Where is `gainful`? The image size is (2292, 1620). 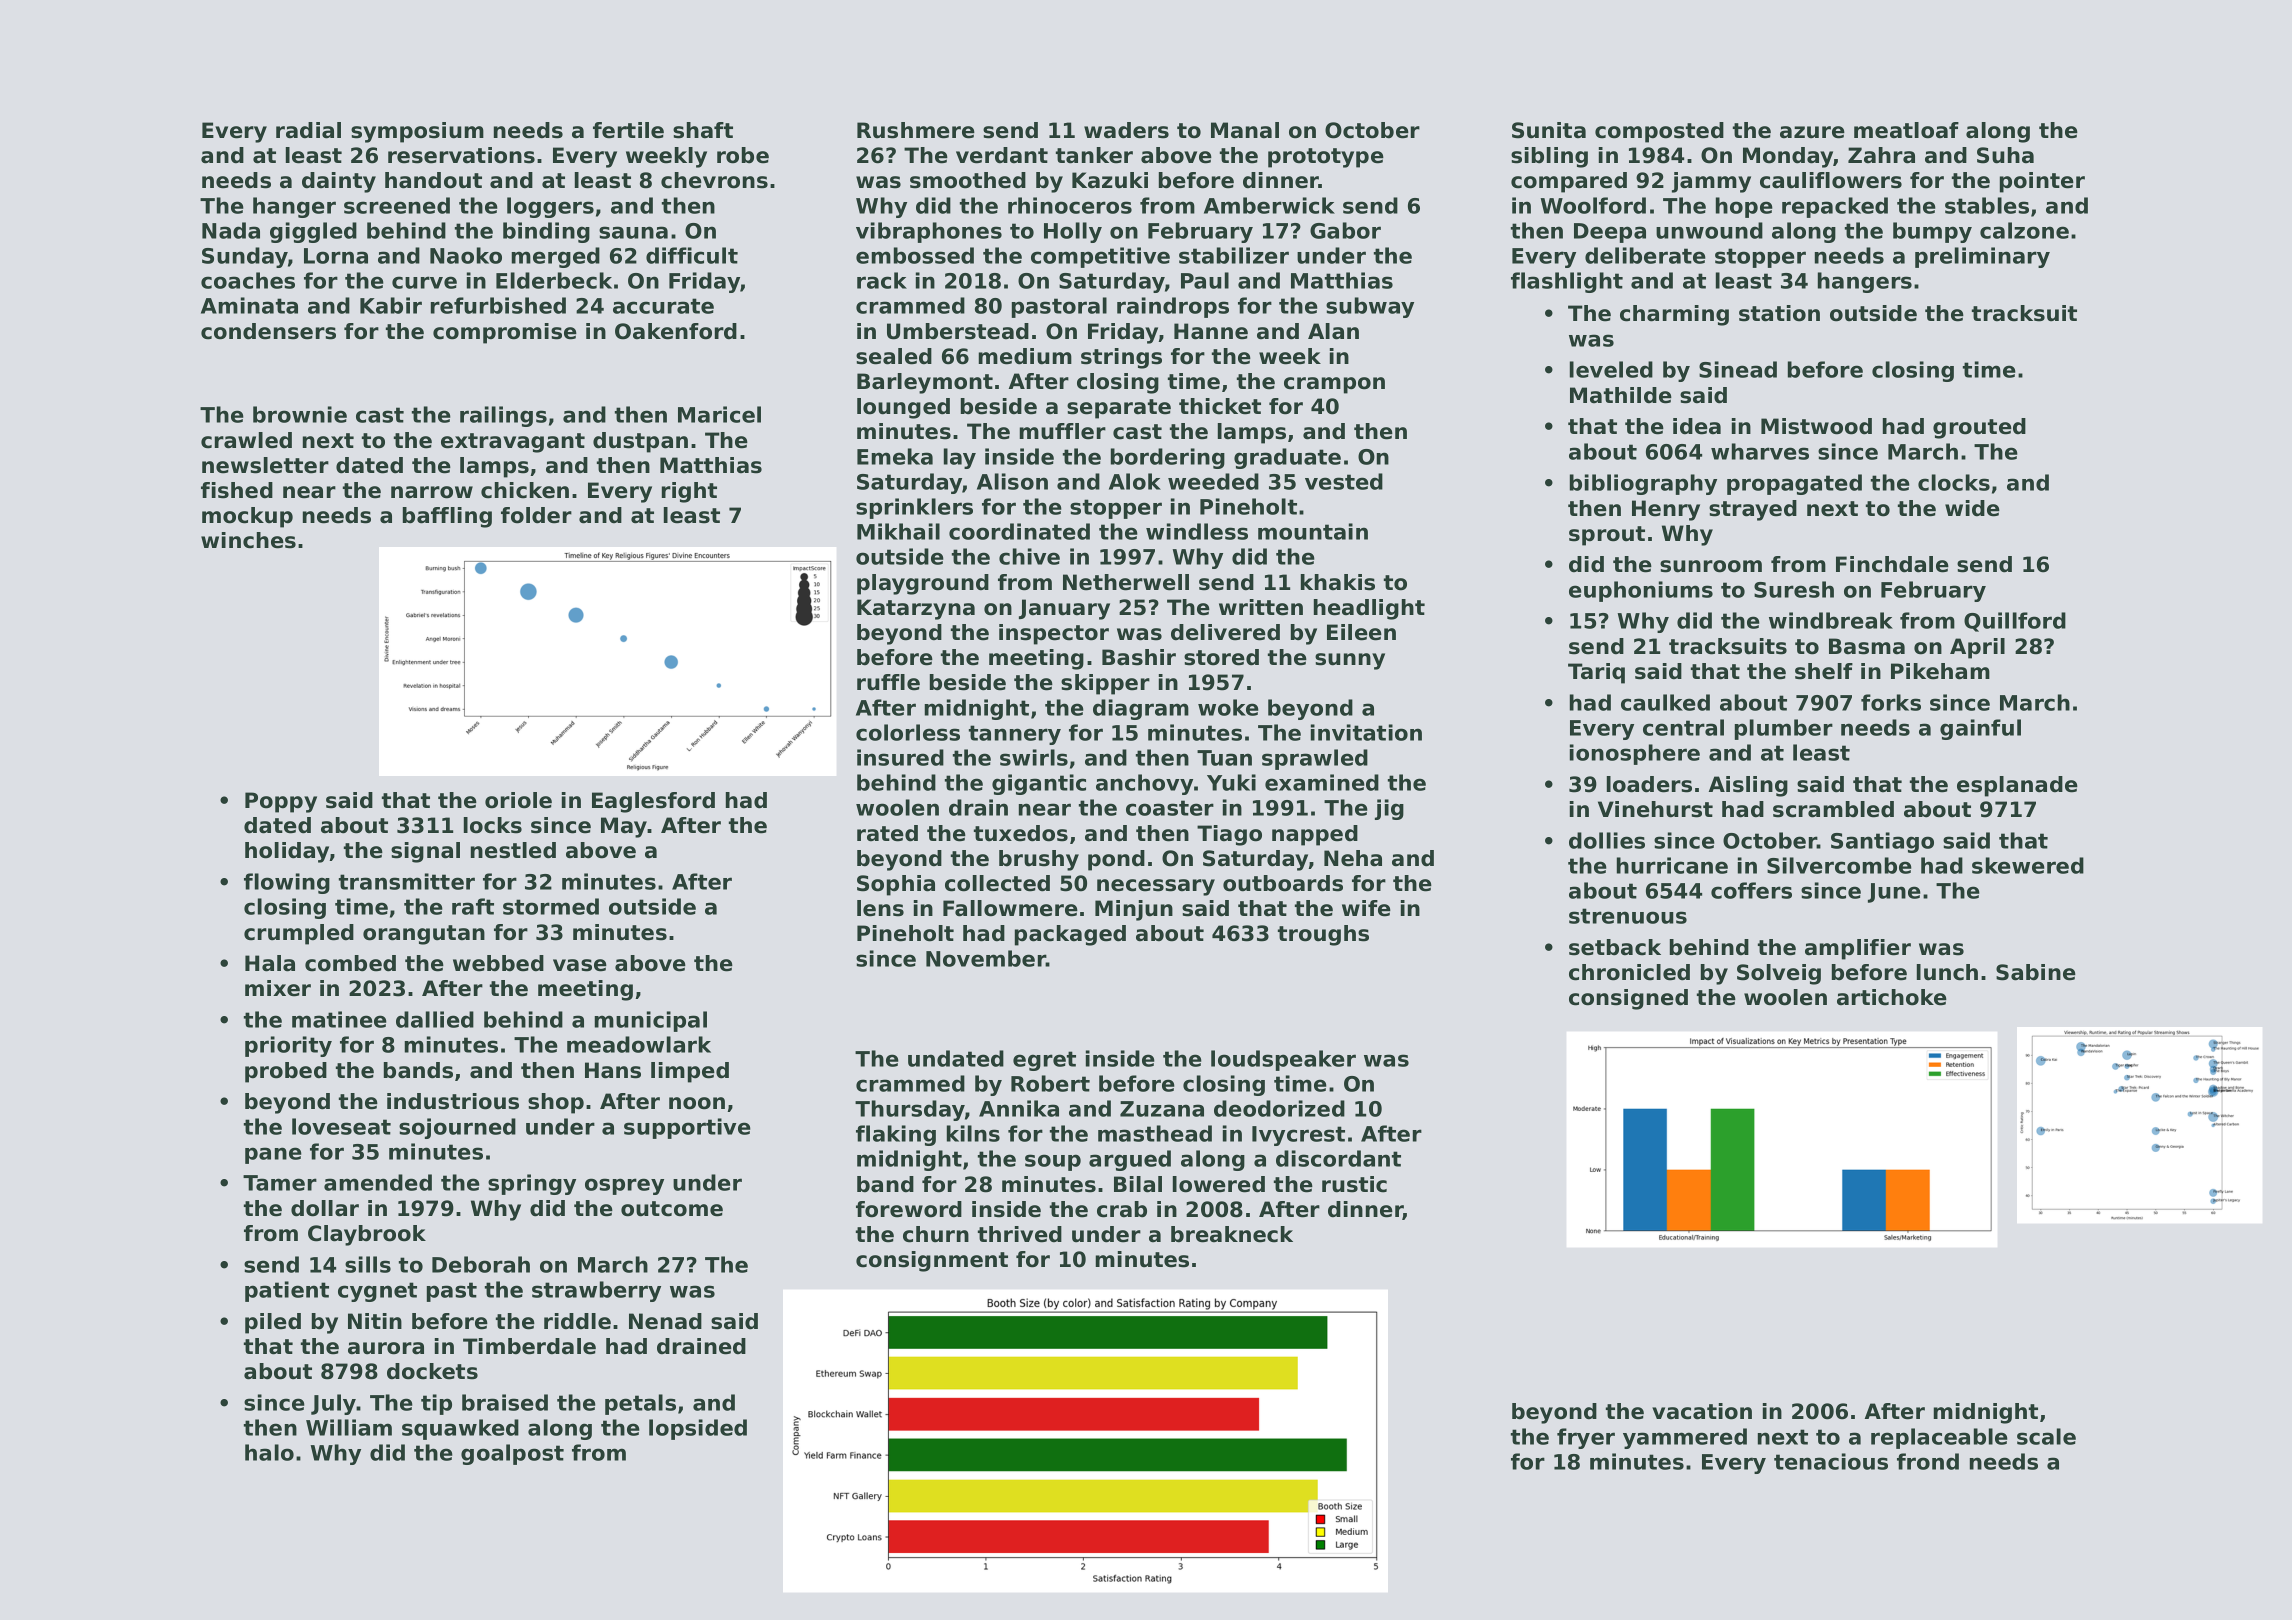 gainful is located at coordinates (1980, 729).
